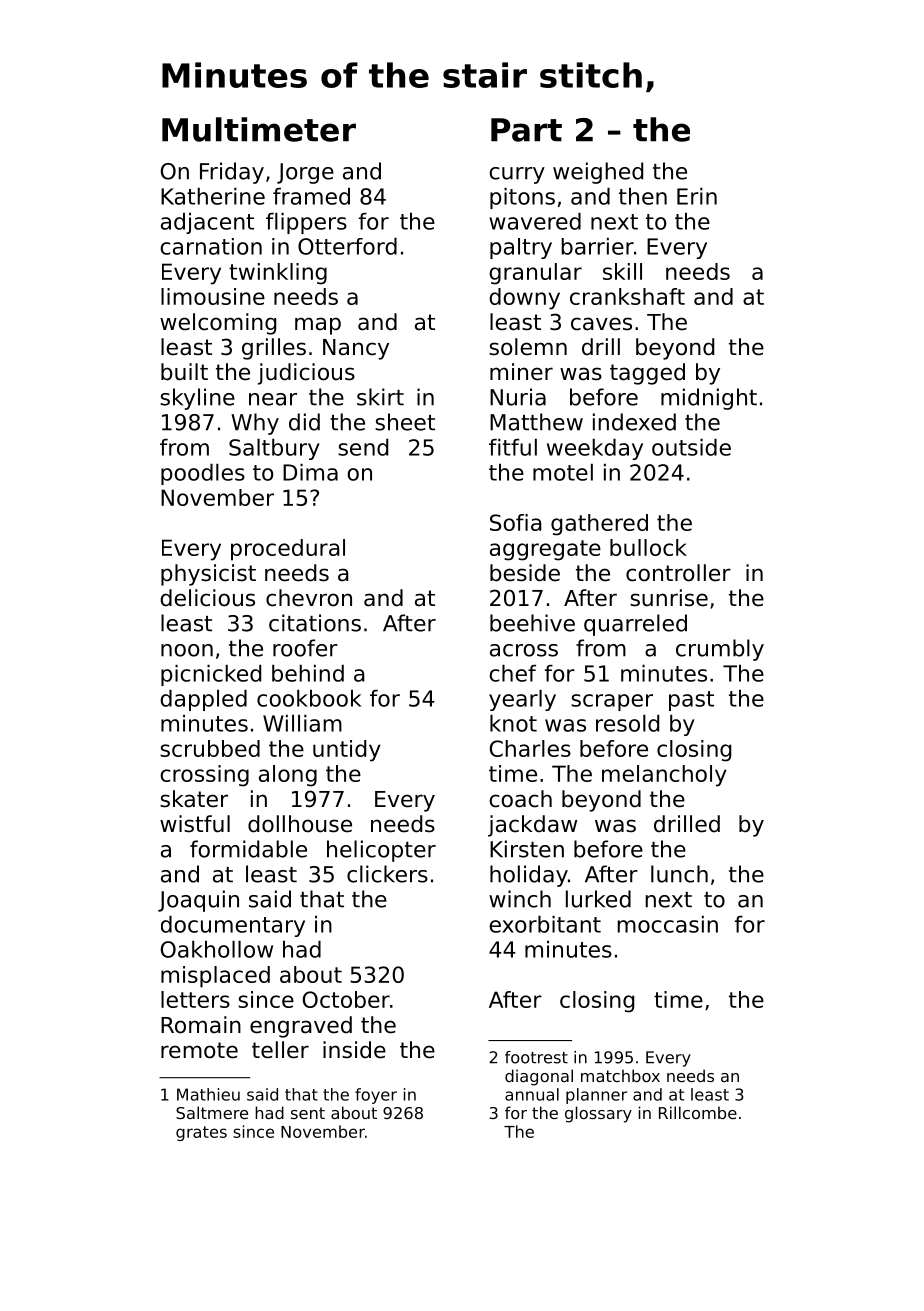 The width and height of the image is (924, 1311). Describe the element at coordinates (305, 173) in the image. I see `Jorge` at that location.
